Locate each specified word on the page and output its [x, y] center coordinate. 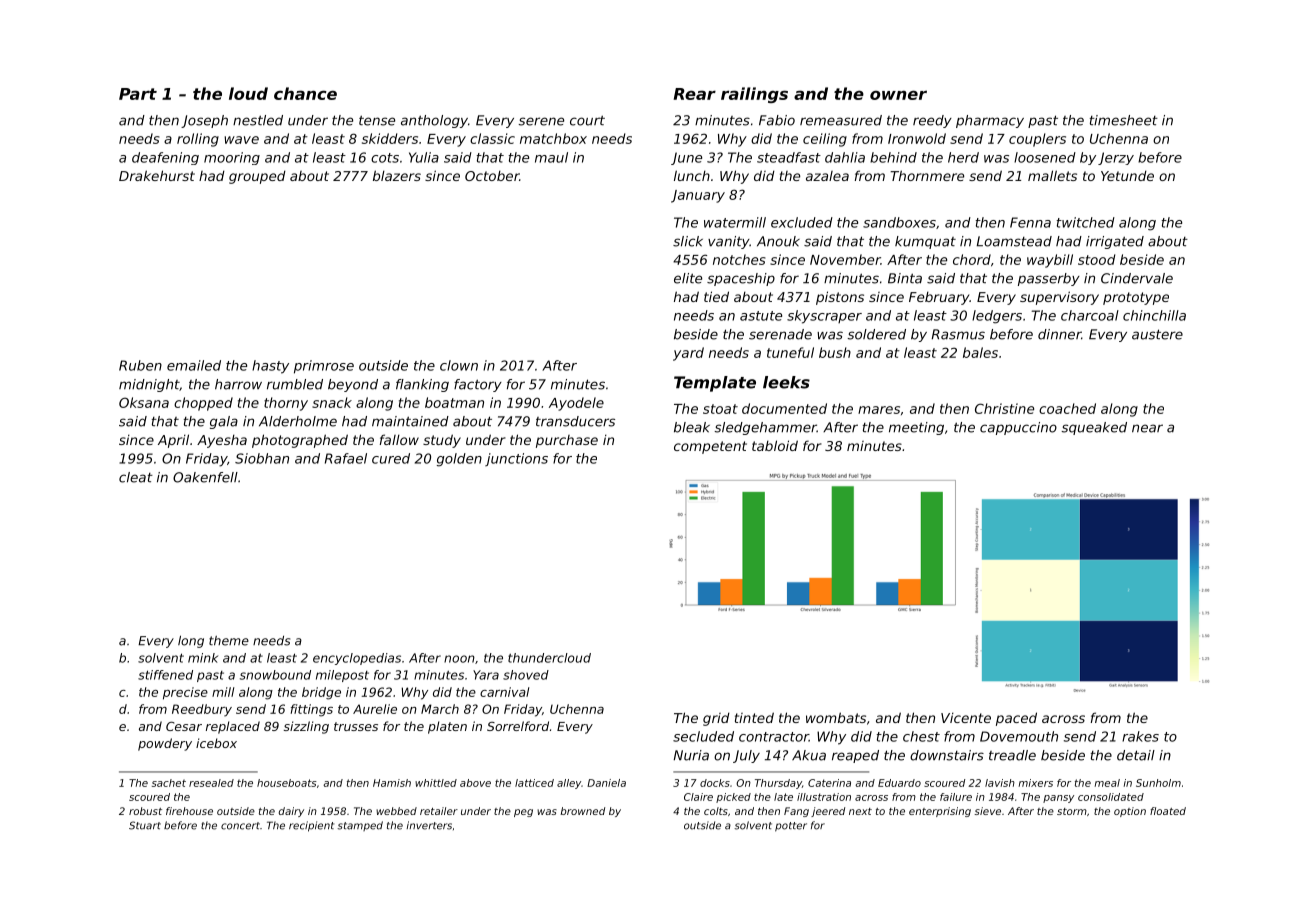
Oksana [144, 402]
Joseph [204, 121]
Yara [486, 675]
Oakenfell [205, 477]
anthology [434, 121]
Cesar [184, 726]
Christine [1004, 408]
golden [459, 460]
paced [1016, 719]
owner [898, 95]
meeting [916, 428]
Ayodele [576, 404]
